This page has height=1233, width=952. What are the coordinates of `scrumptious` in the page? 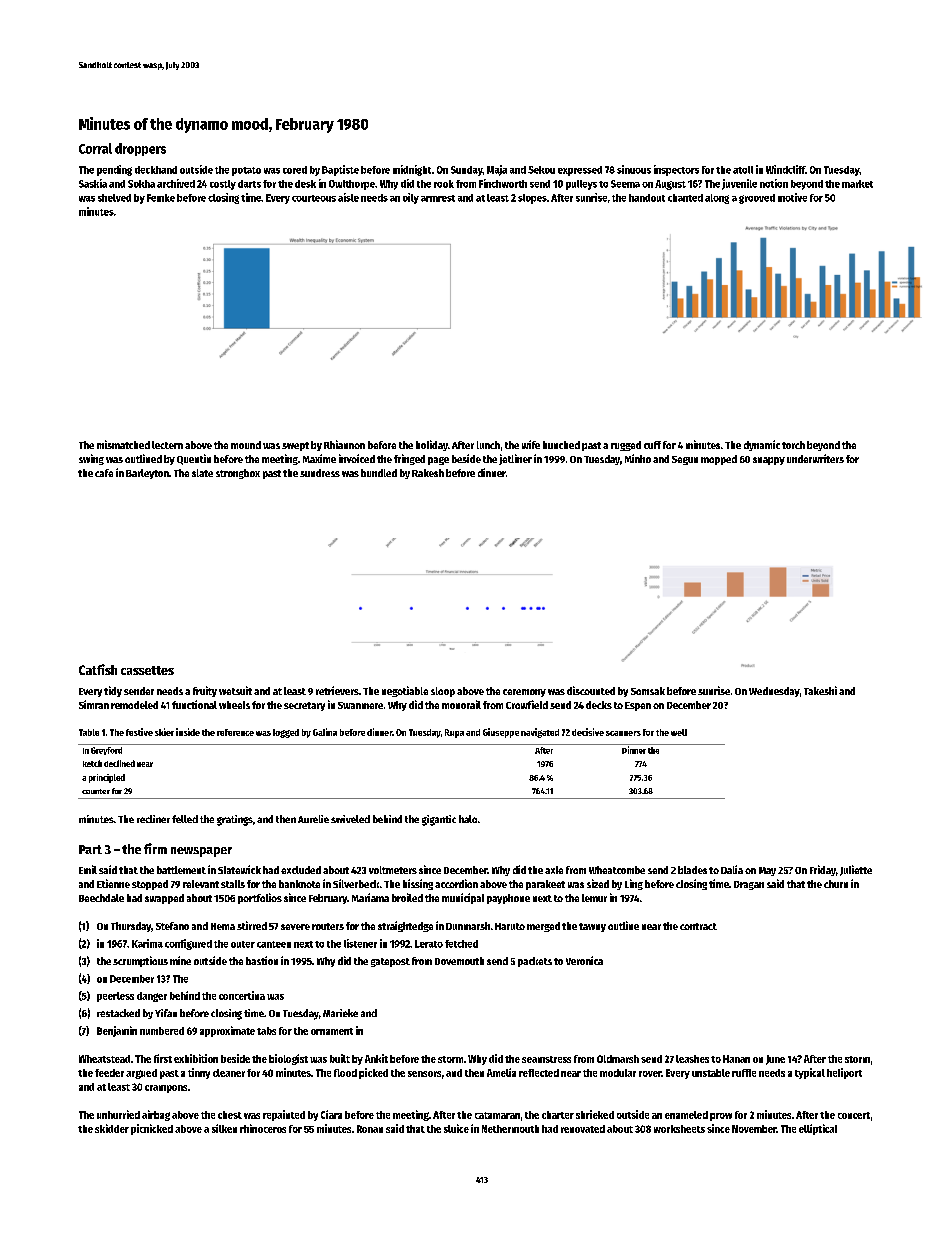 It's located at (140, 961).
